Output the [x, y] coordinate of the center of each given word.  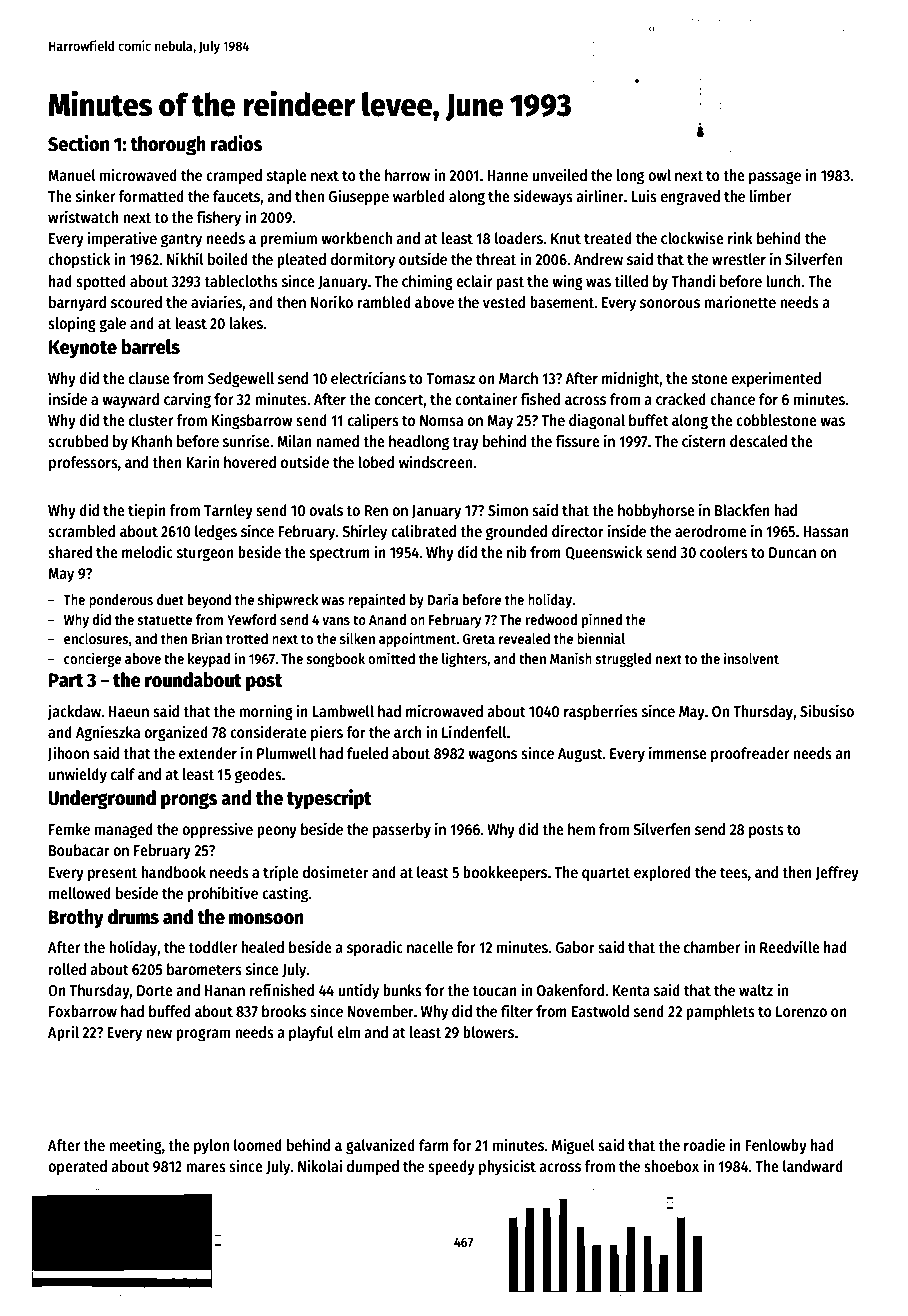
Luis [644, 195]
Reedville [790, 946]
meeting [135, 1146]
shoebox [671, 1166]
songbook [336, 660]
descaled [758, 441]
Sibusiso [827, 711]
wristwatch [83, 217]
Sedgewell [241, 380]
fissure [577, 441]
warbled [419, 196]
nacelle [430, 947]
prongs [189, 801]
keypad [209, 660]
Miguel [573, 1146]
